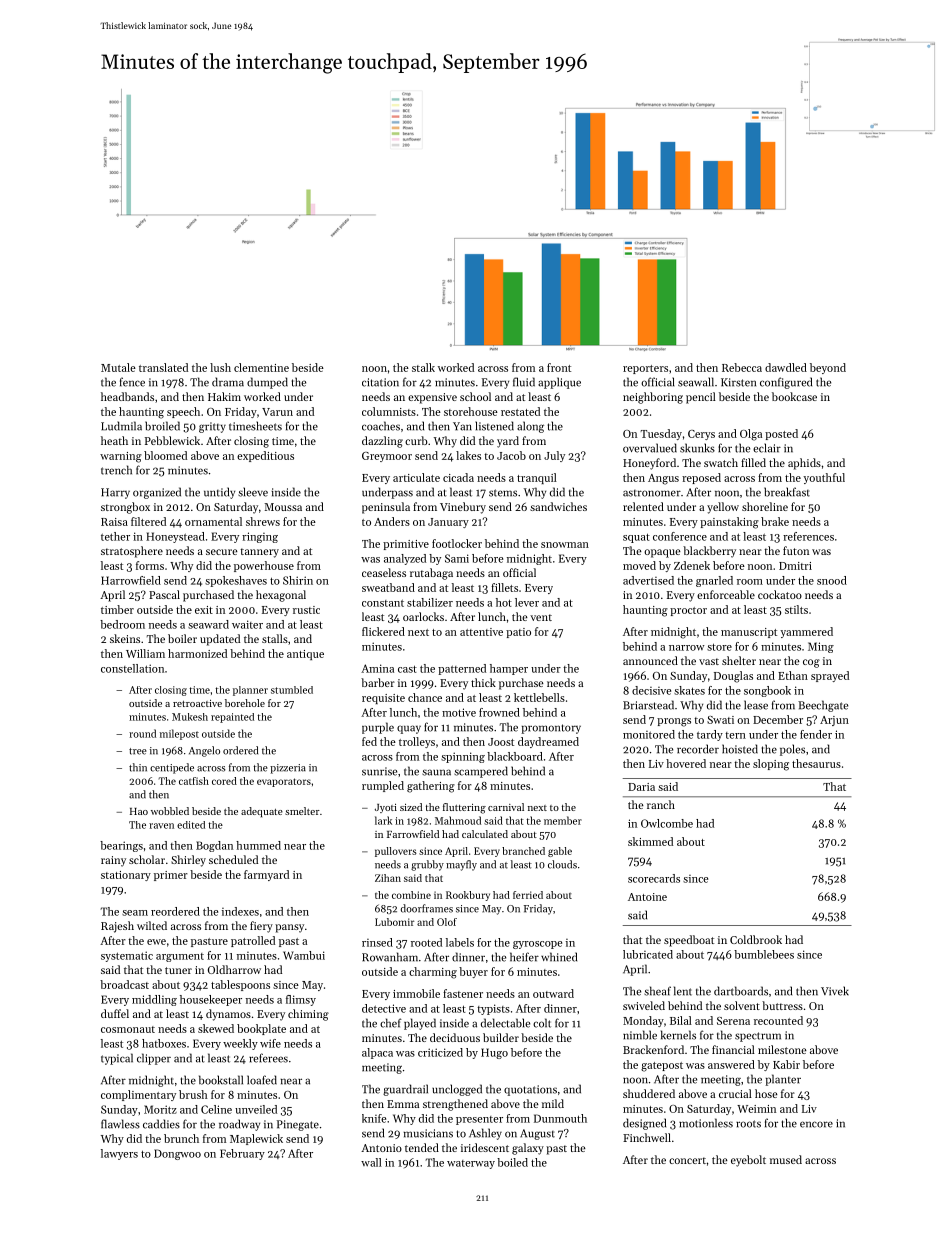  Describe the element at coordinates (289, 928) in the document. I see `pansy` at that location.
